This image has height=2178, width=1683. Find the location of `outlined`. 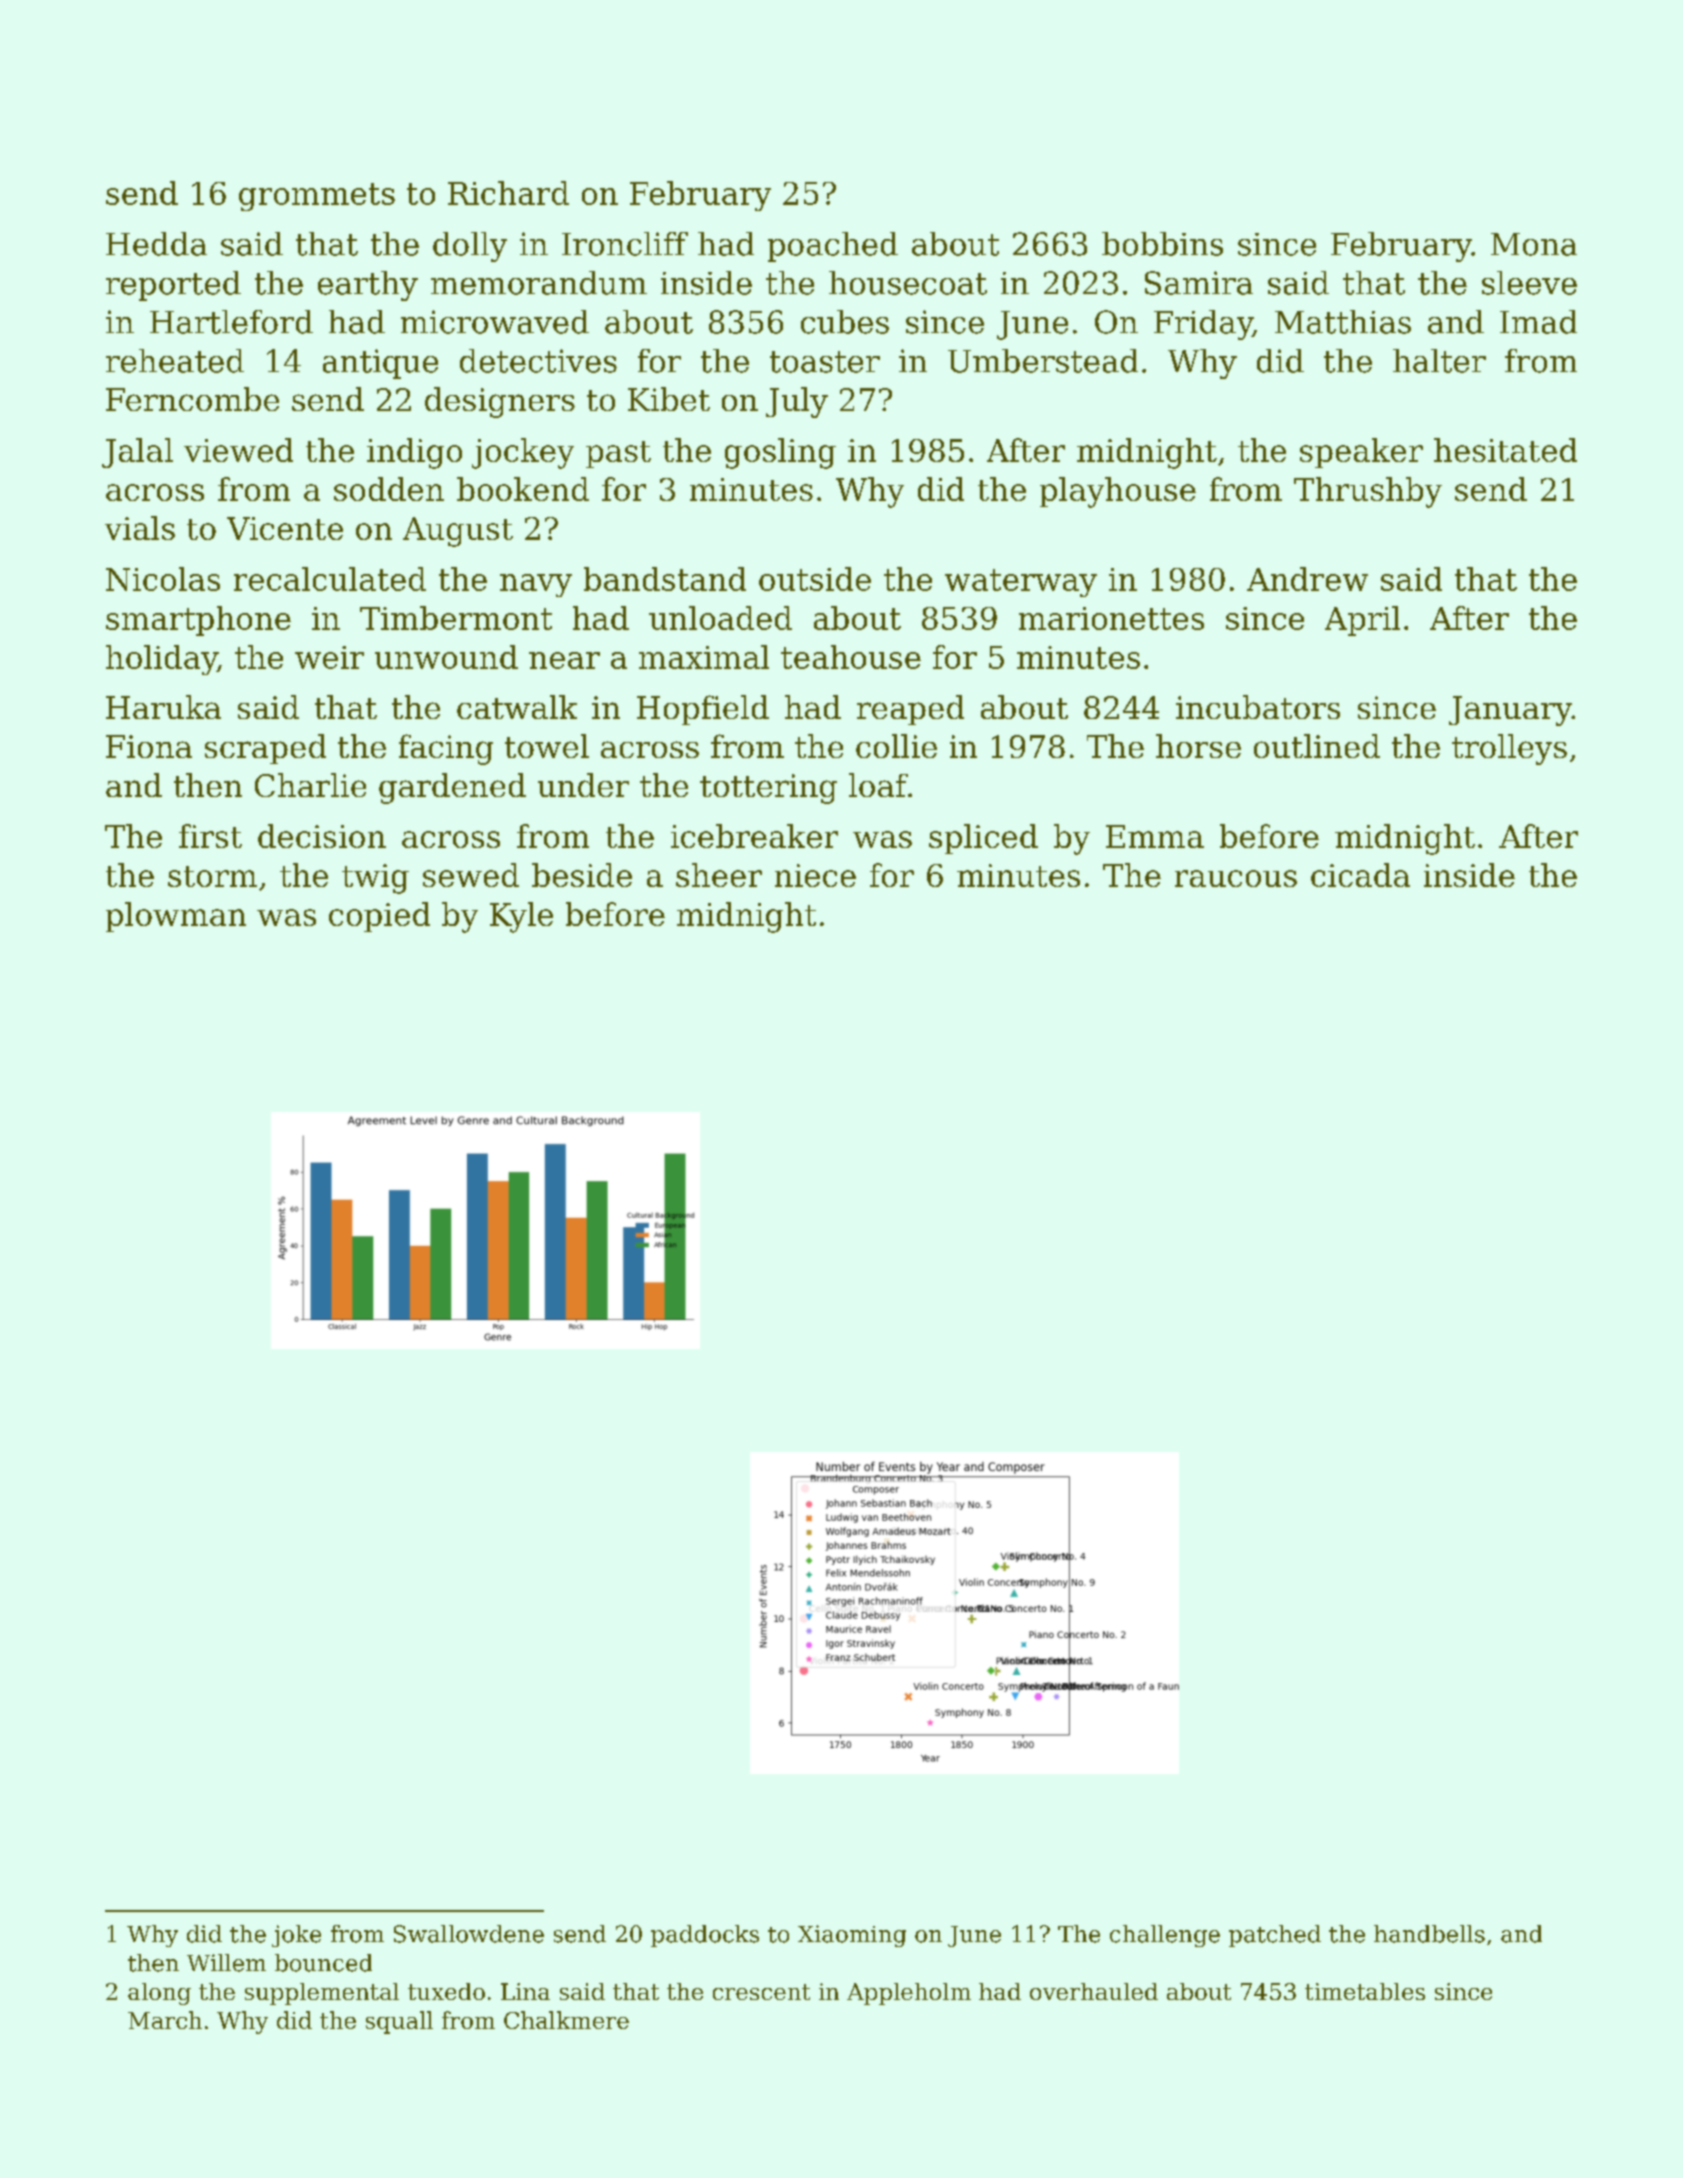

outlined is located at coordinates (1317, 746).
